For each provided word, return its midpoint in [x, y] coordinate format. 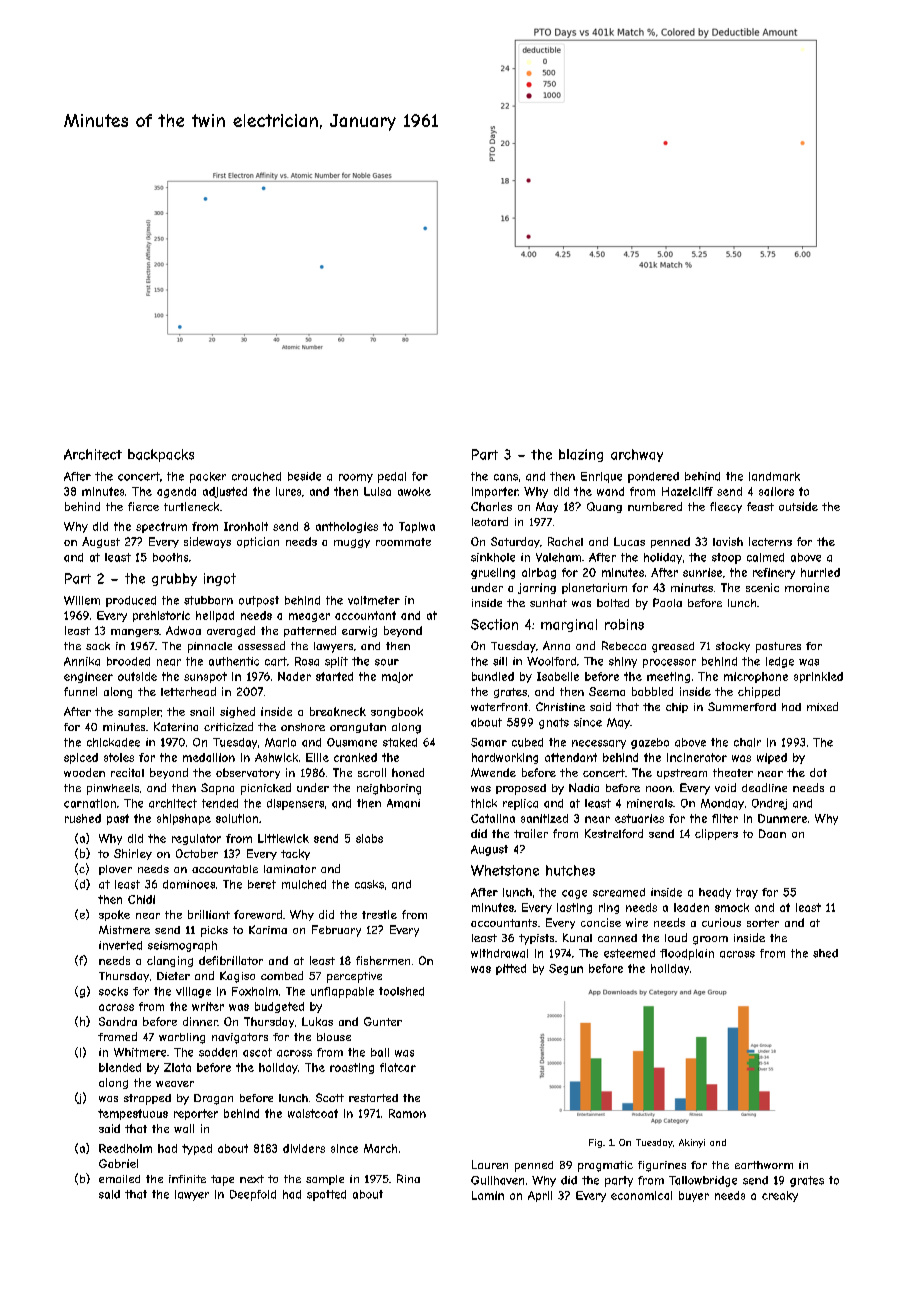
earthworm [764, 1165]
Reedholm [125, 1148]
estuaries [639, 818]
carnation [90, 803]
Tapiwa [417, 527]
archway [637, 455]
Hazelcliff [687, 491]
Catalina [493, 818]
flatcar [398, 1067]
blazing [581, 455]
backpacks [161, 455]
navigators [240, 1038]
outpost [259, 601]
